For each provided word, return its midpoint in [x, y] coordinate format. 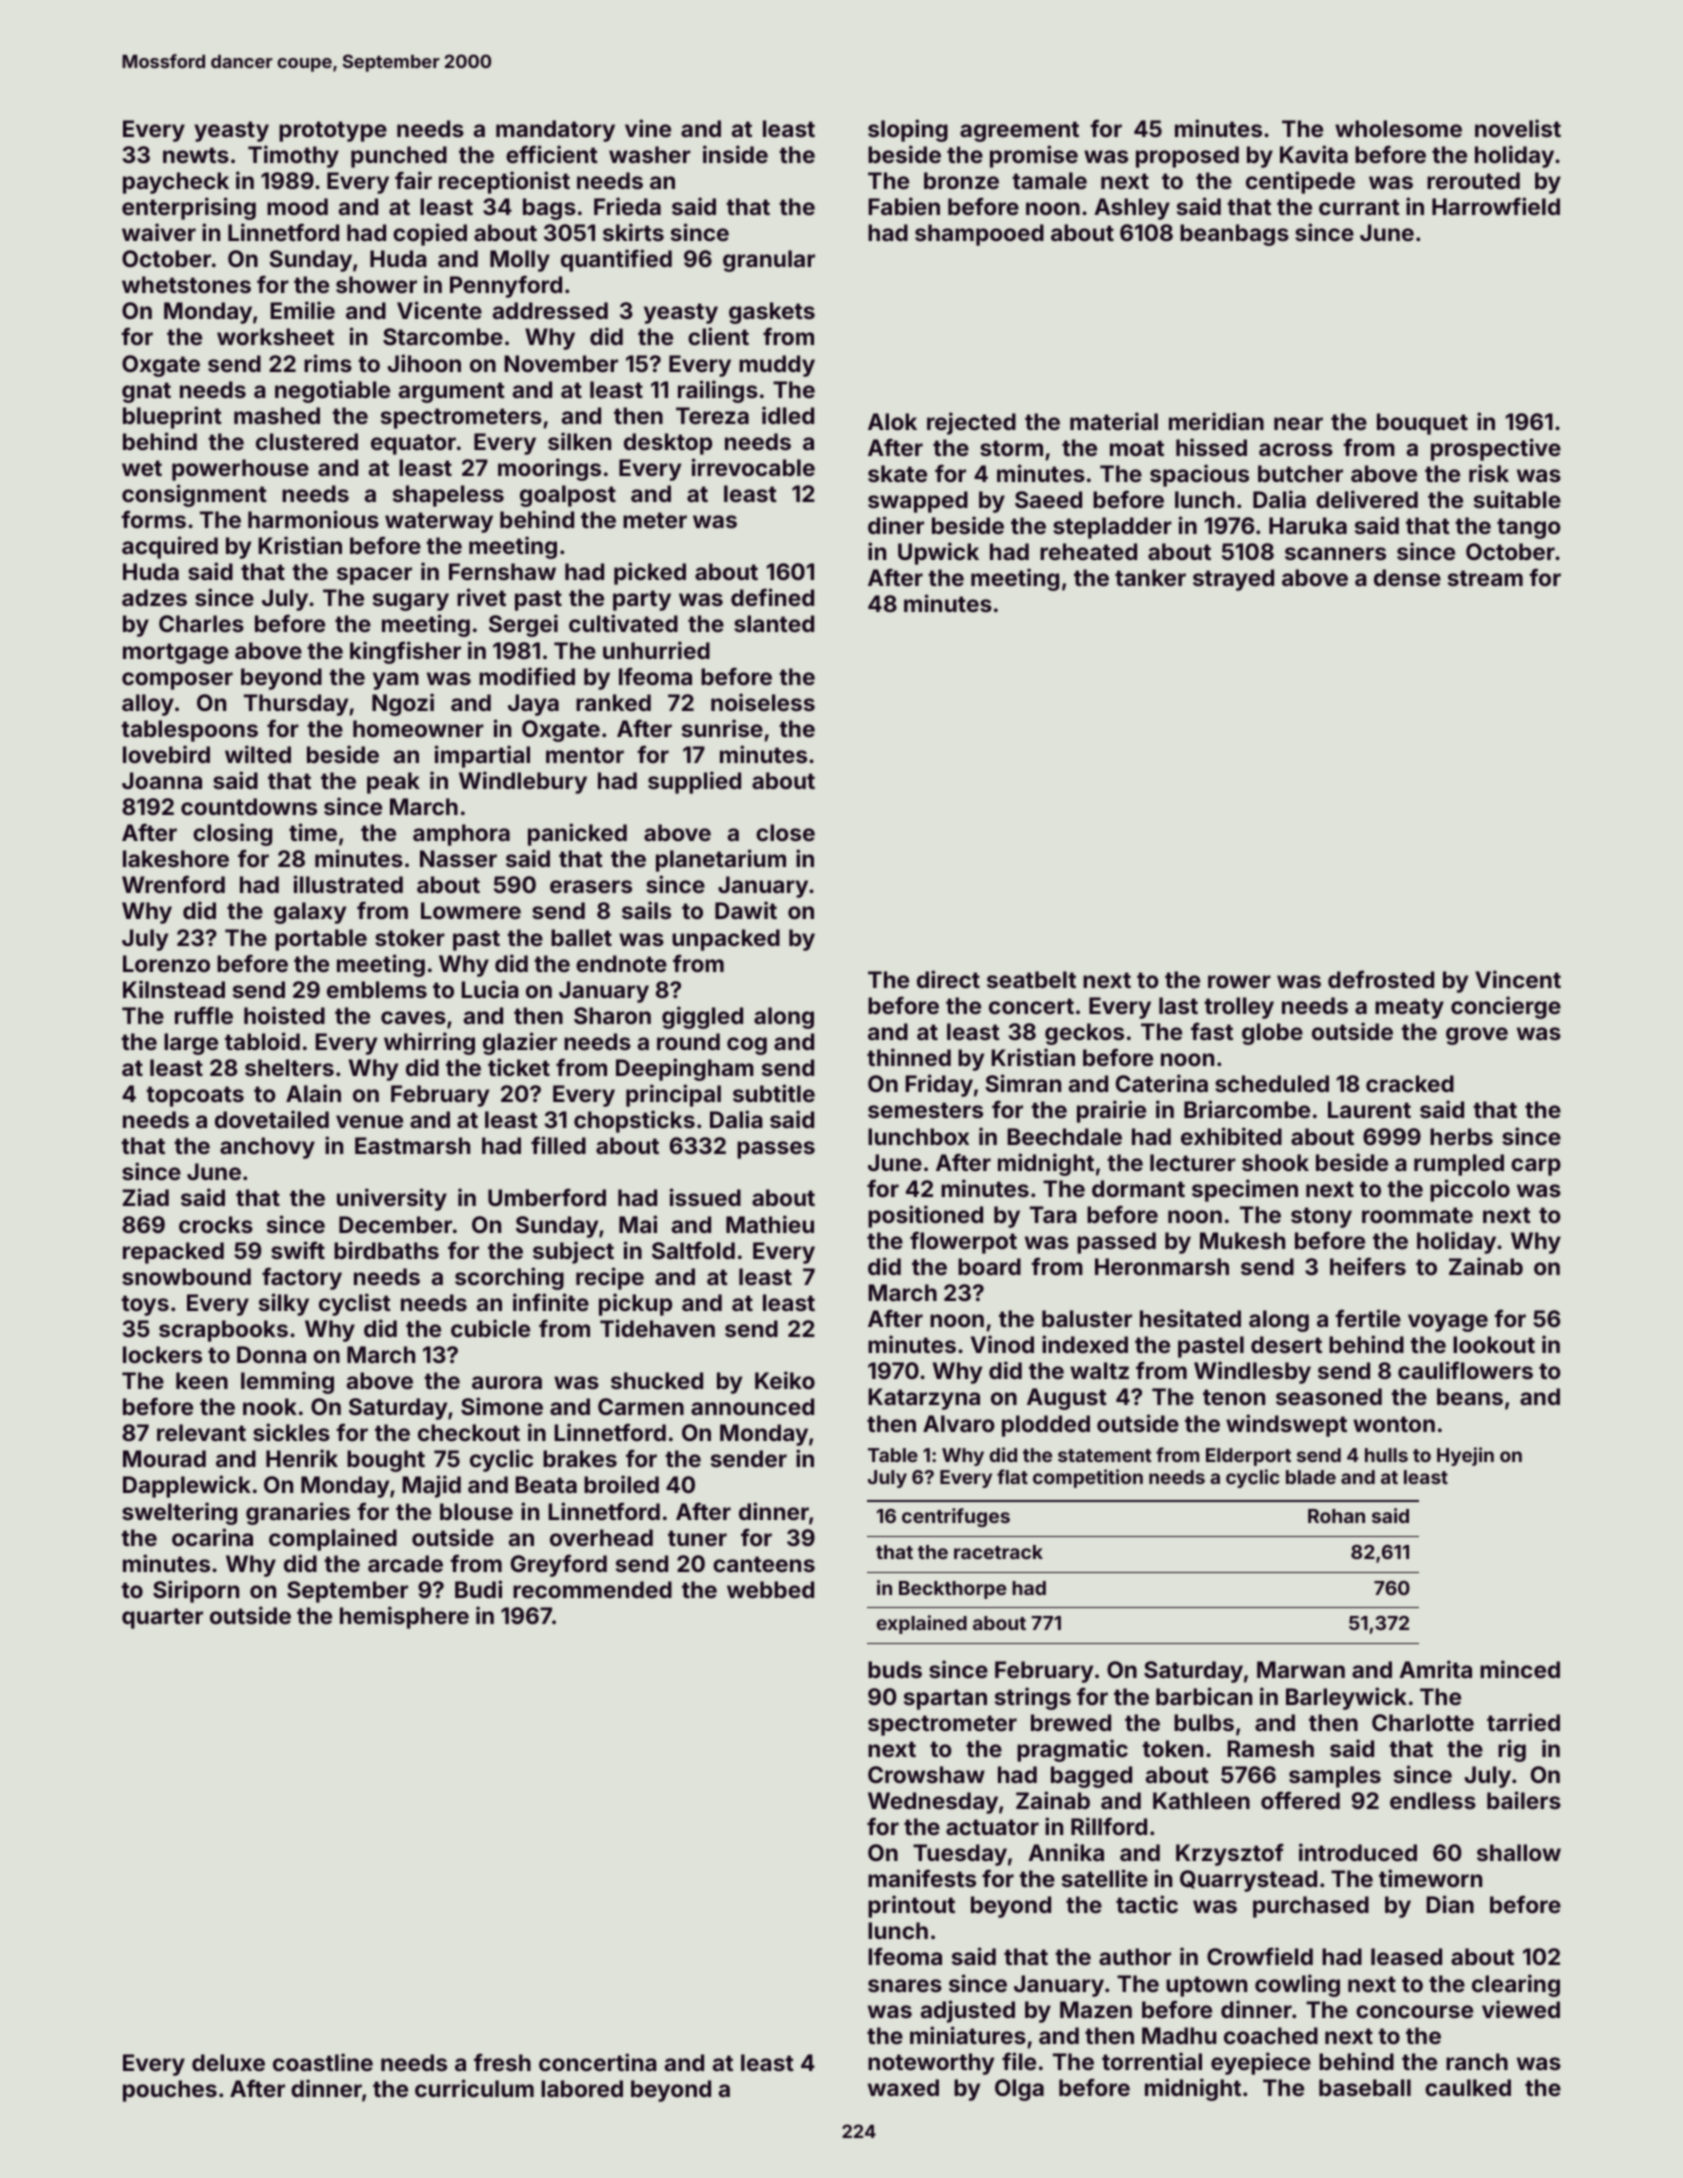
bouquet [1422, 424]
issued [705, 1197]
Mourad [164, 1458]
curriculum [474, 2088]
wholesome [1398, 128]
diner [896, 525]
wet [142, 468]
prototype [333, 131]
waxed [903, 2087]
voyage [1448, 1323]
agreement [1019, 131]
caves [413, 1017]
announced [752, 1406]
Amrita [1435, 1669]
